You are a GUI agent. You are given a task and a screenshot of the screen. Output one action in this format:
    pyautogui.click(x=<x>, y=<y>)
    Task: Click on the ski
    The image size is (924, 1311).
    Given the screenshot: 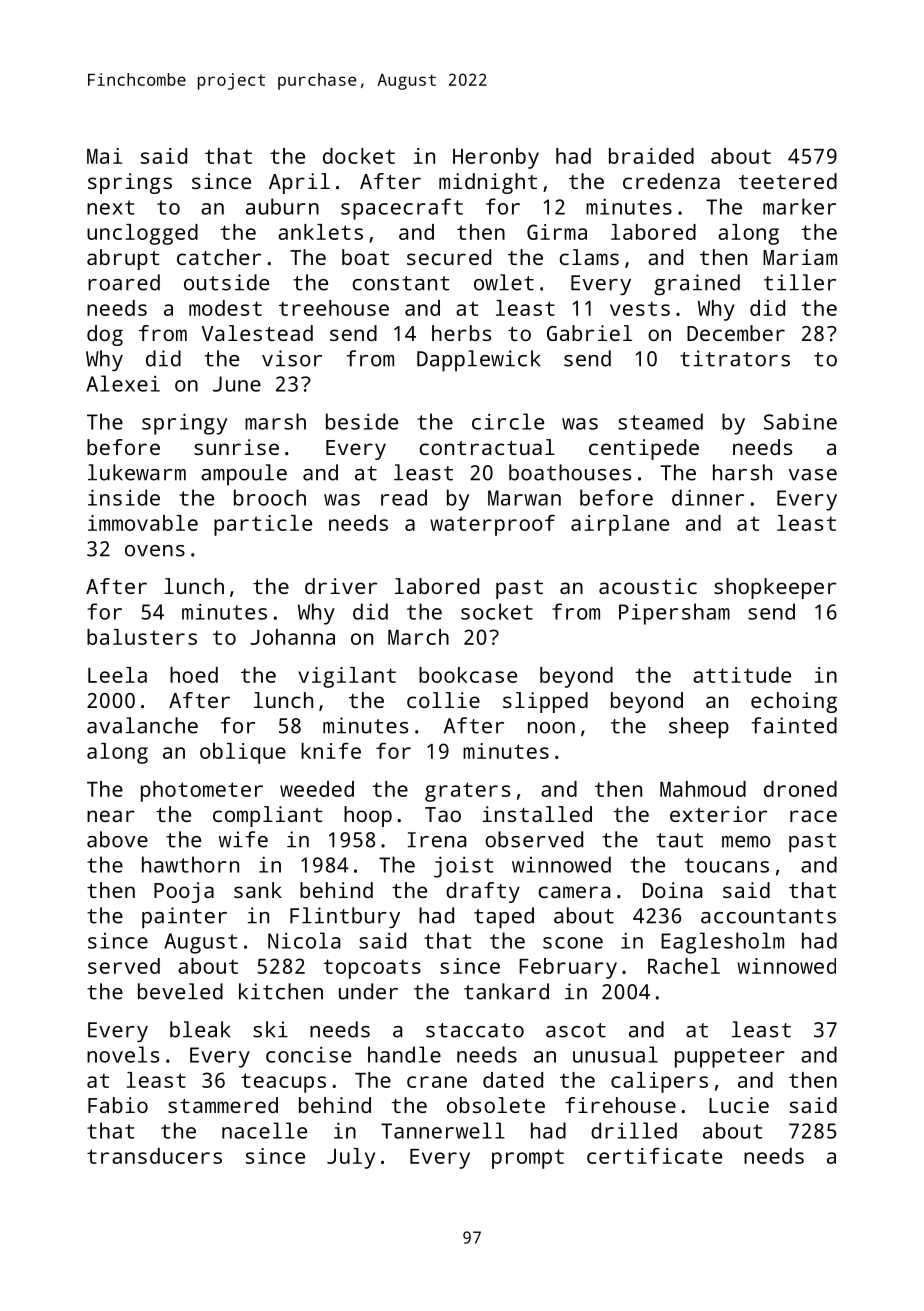 What is the action you would take?
    pyautogui.click(x=270, y=1029)
